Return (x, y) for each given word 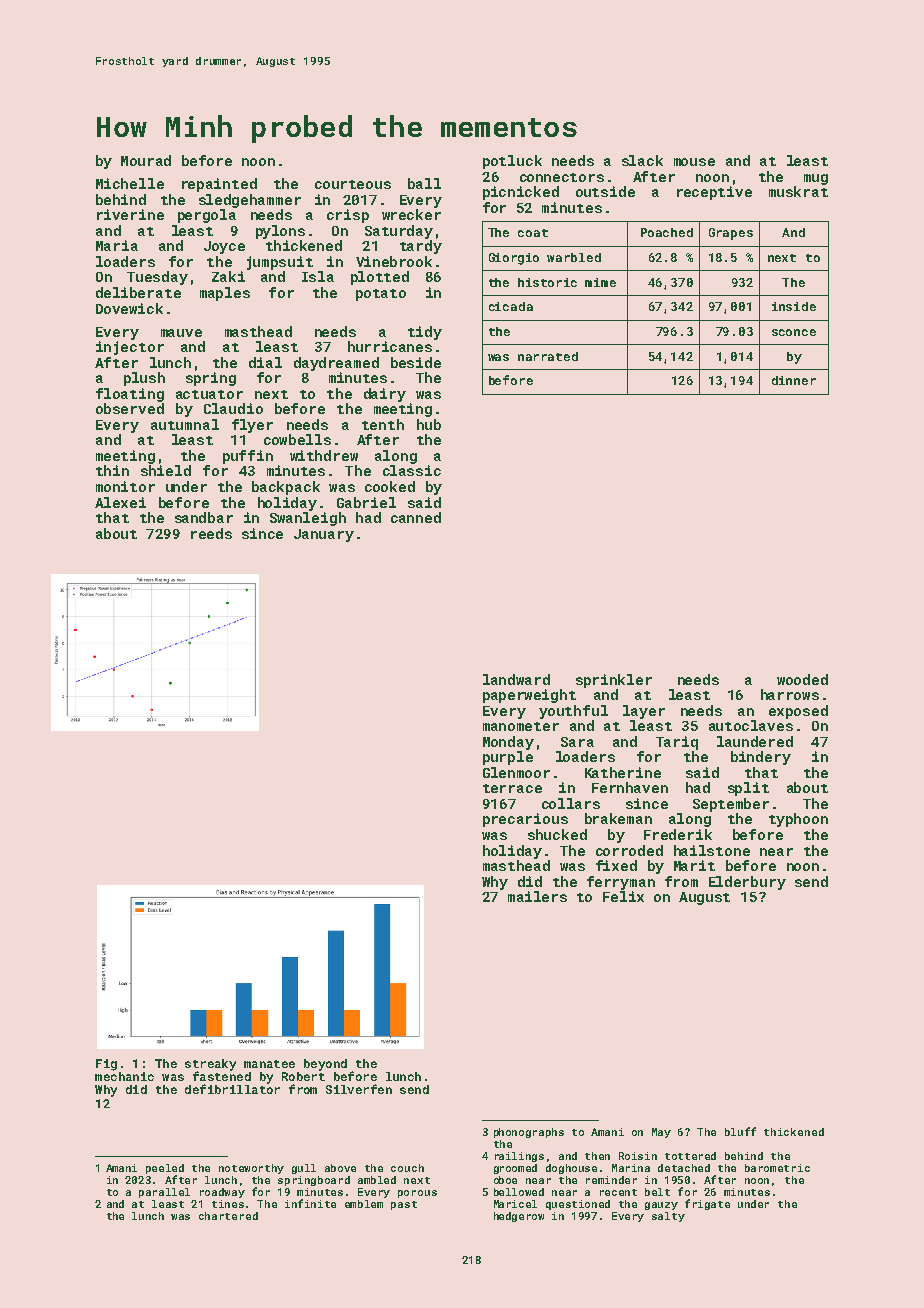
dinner (794, 380)
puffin (248, 457)
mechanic (124, 1076)
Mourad (146, 160)
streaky (210, 1065)
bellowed (519, 1192)
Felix (623, 896)
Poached (667, 232)
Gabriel (366, 502)
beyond (325, 1065)
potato (381, 295)
